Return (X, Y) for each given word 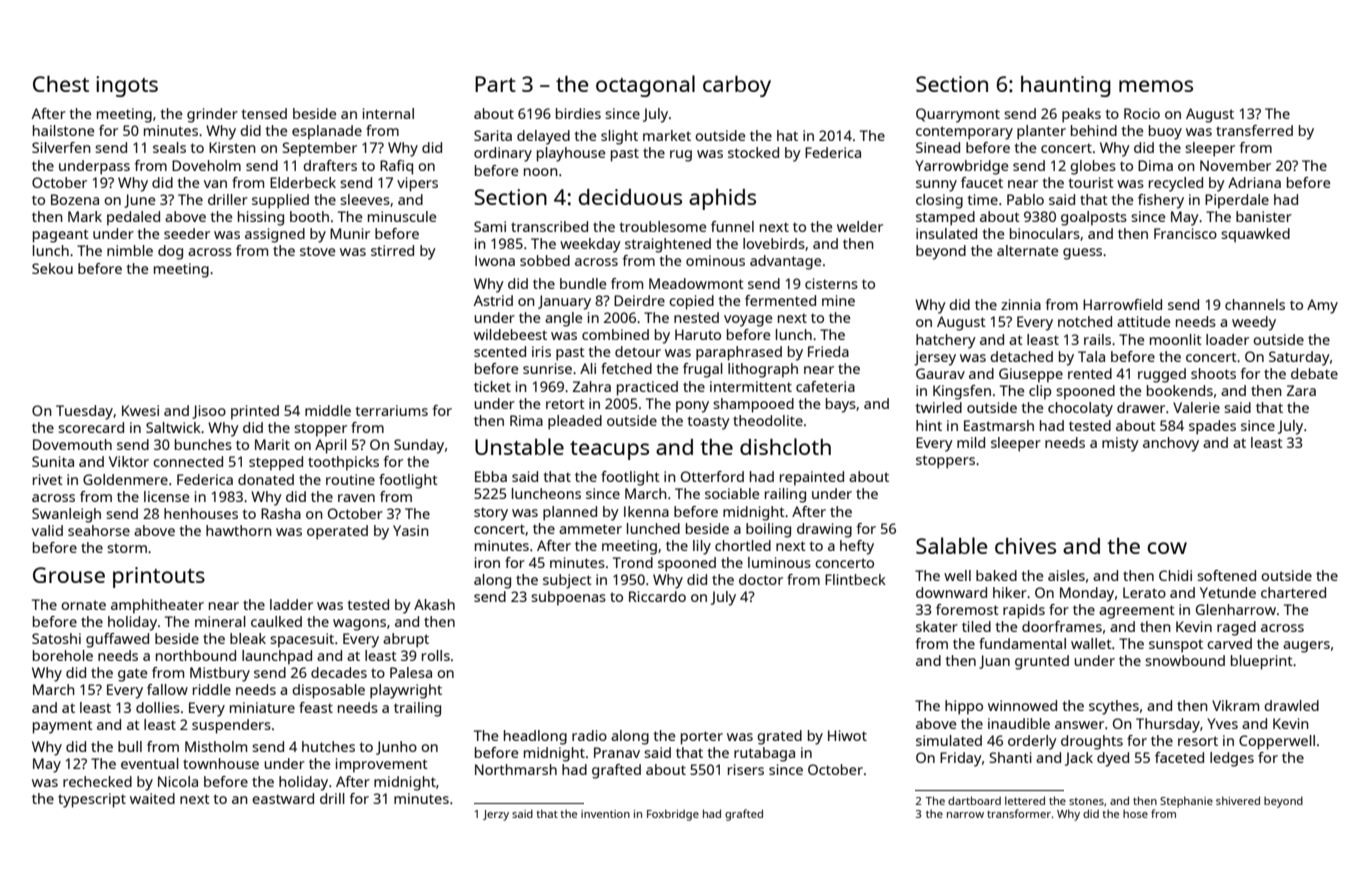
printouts (159, 577)
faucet (982, 182)
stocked (753, 152)
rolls (436, 655)
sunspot (1176, 646)
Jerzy (496, 815)
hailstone (63, 130)
